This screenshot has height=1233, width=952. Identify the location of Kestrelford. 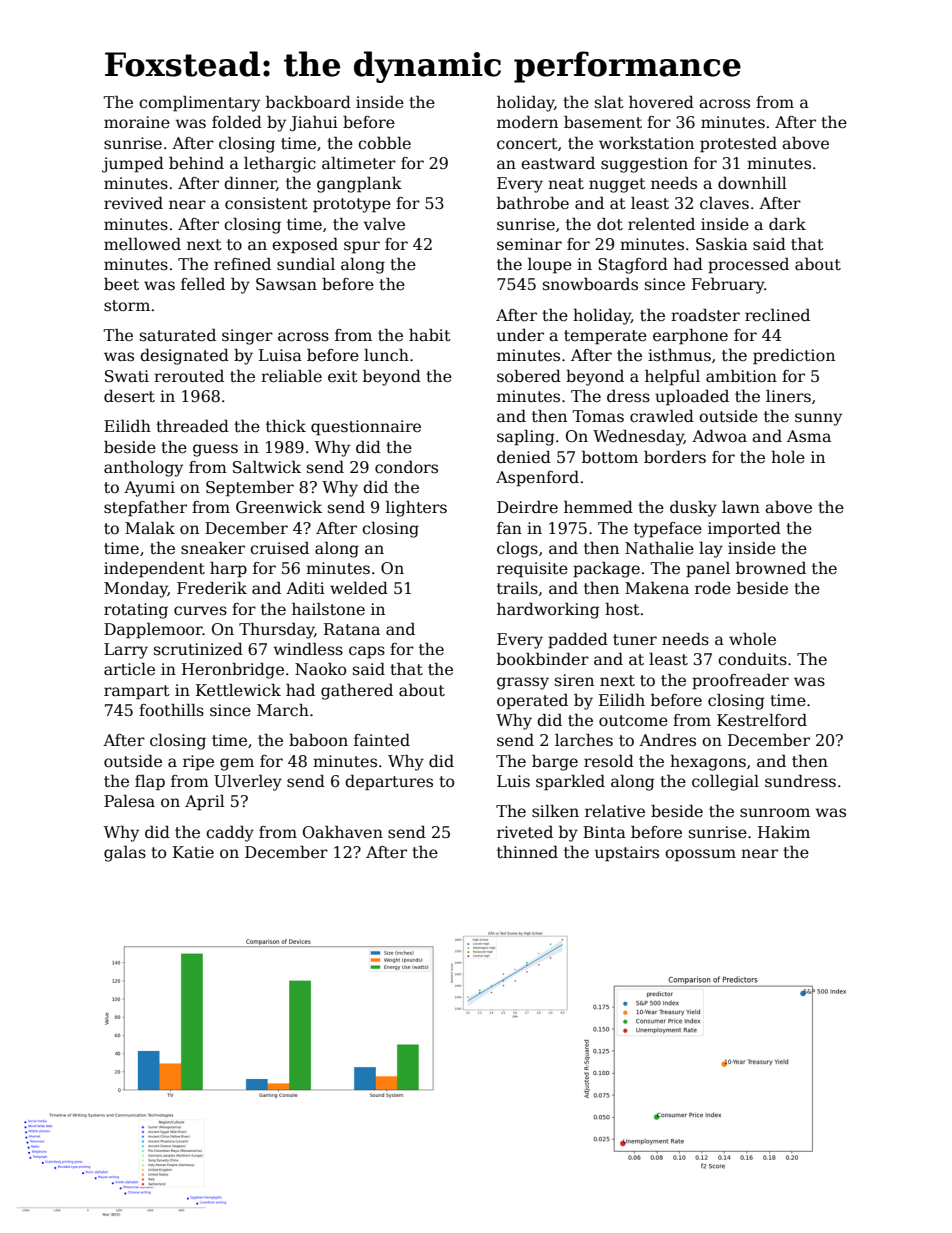
(762, 720).
